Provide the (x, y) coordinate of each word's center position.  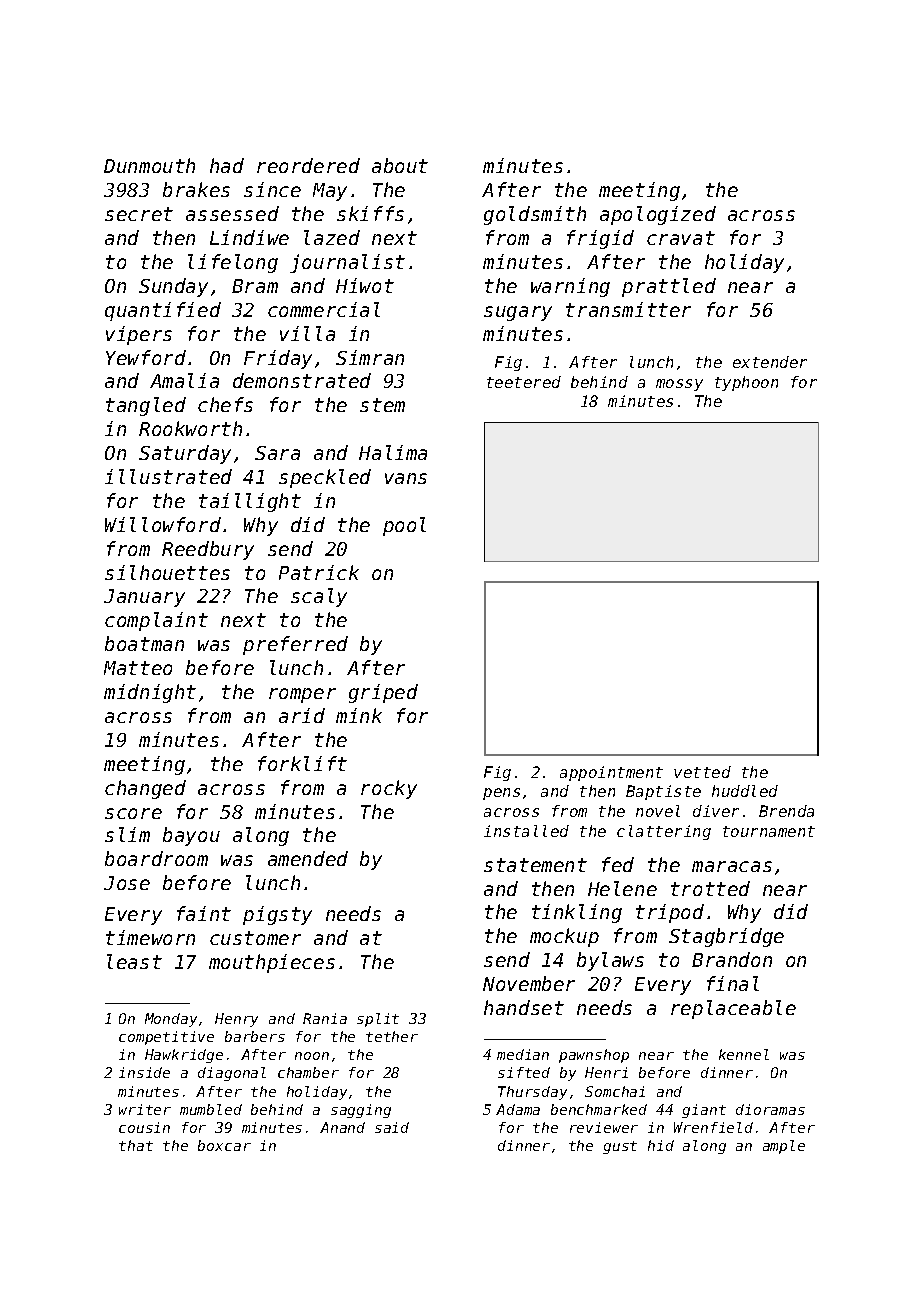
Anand (342, 1127)
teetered (524, 382)
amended (308, 858)
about (400, 165)
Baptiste (663, 792)
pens (501, 794)
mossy (679, 385)
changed (145, 789)
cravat (681, 238)
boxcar (224, 1145)
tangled (146, 406)
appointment (611, 773)
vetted (702, 772)
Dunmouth (149, 165)
